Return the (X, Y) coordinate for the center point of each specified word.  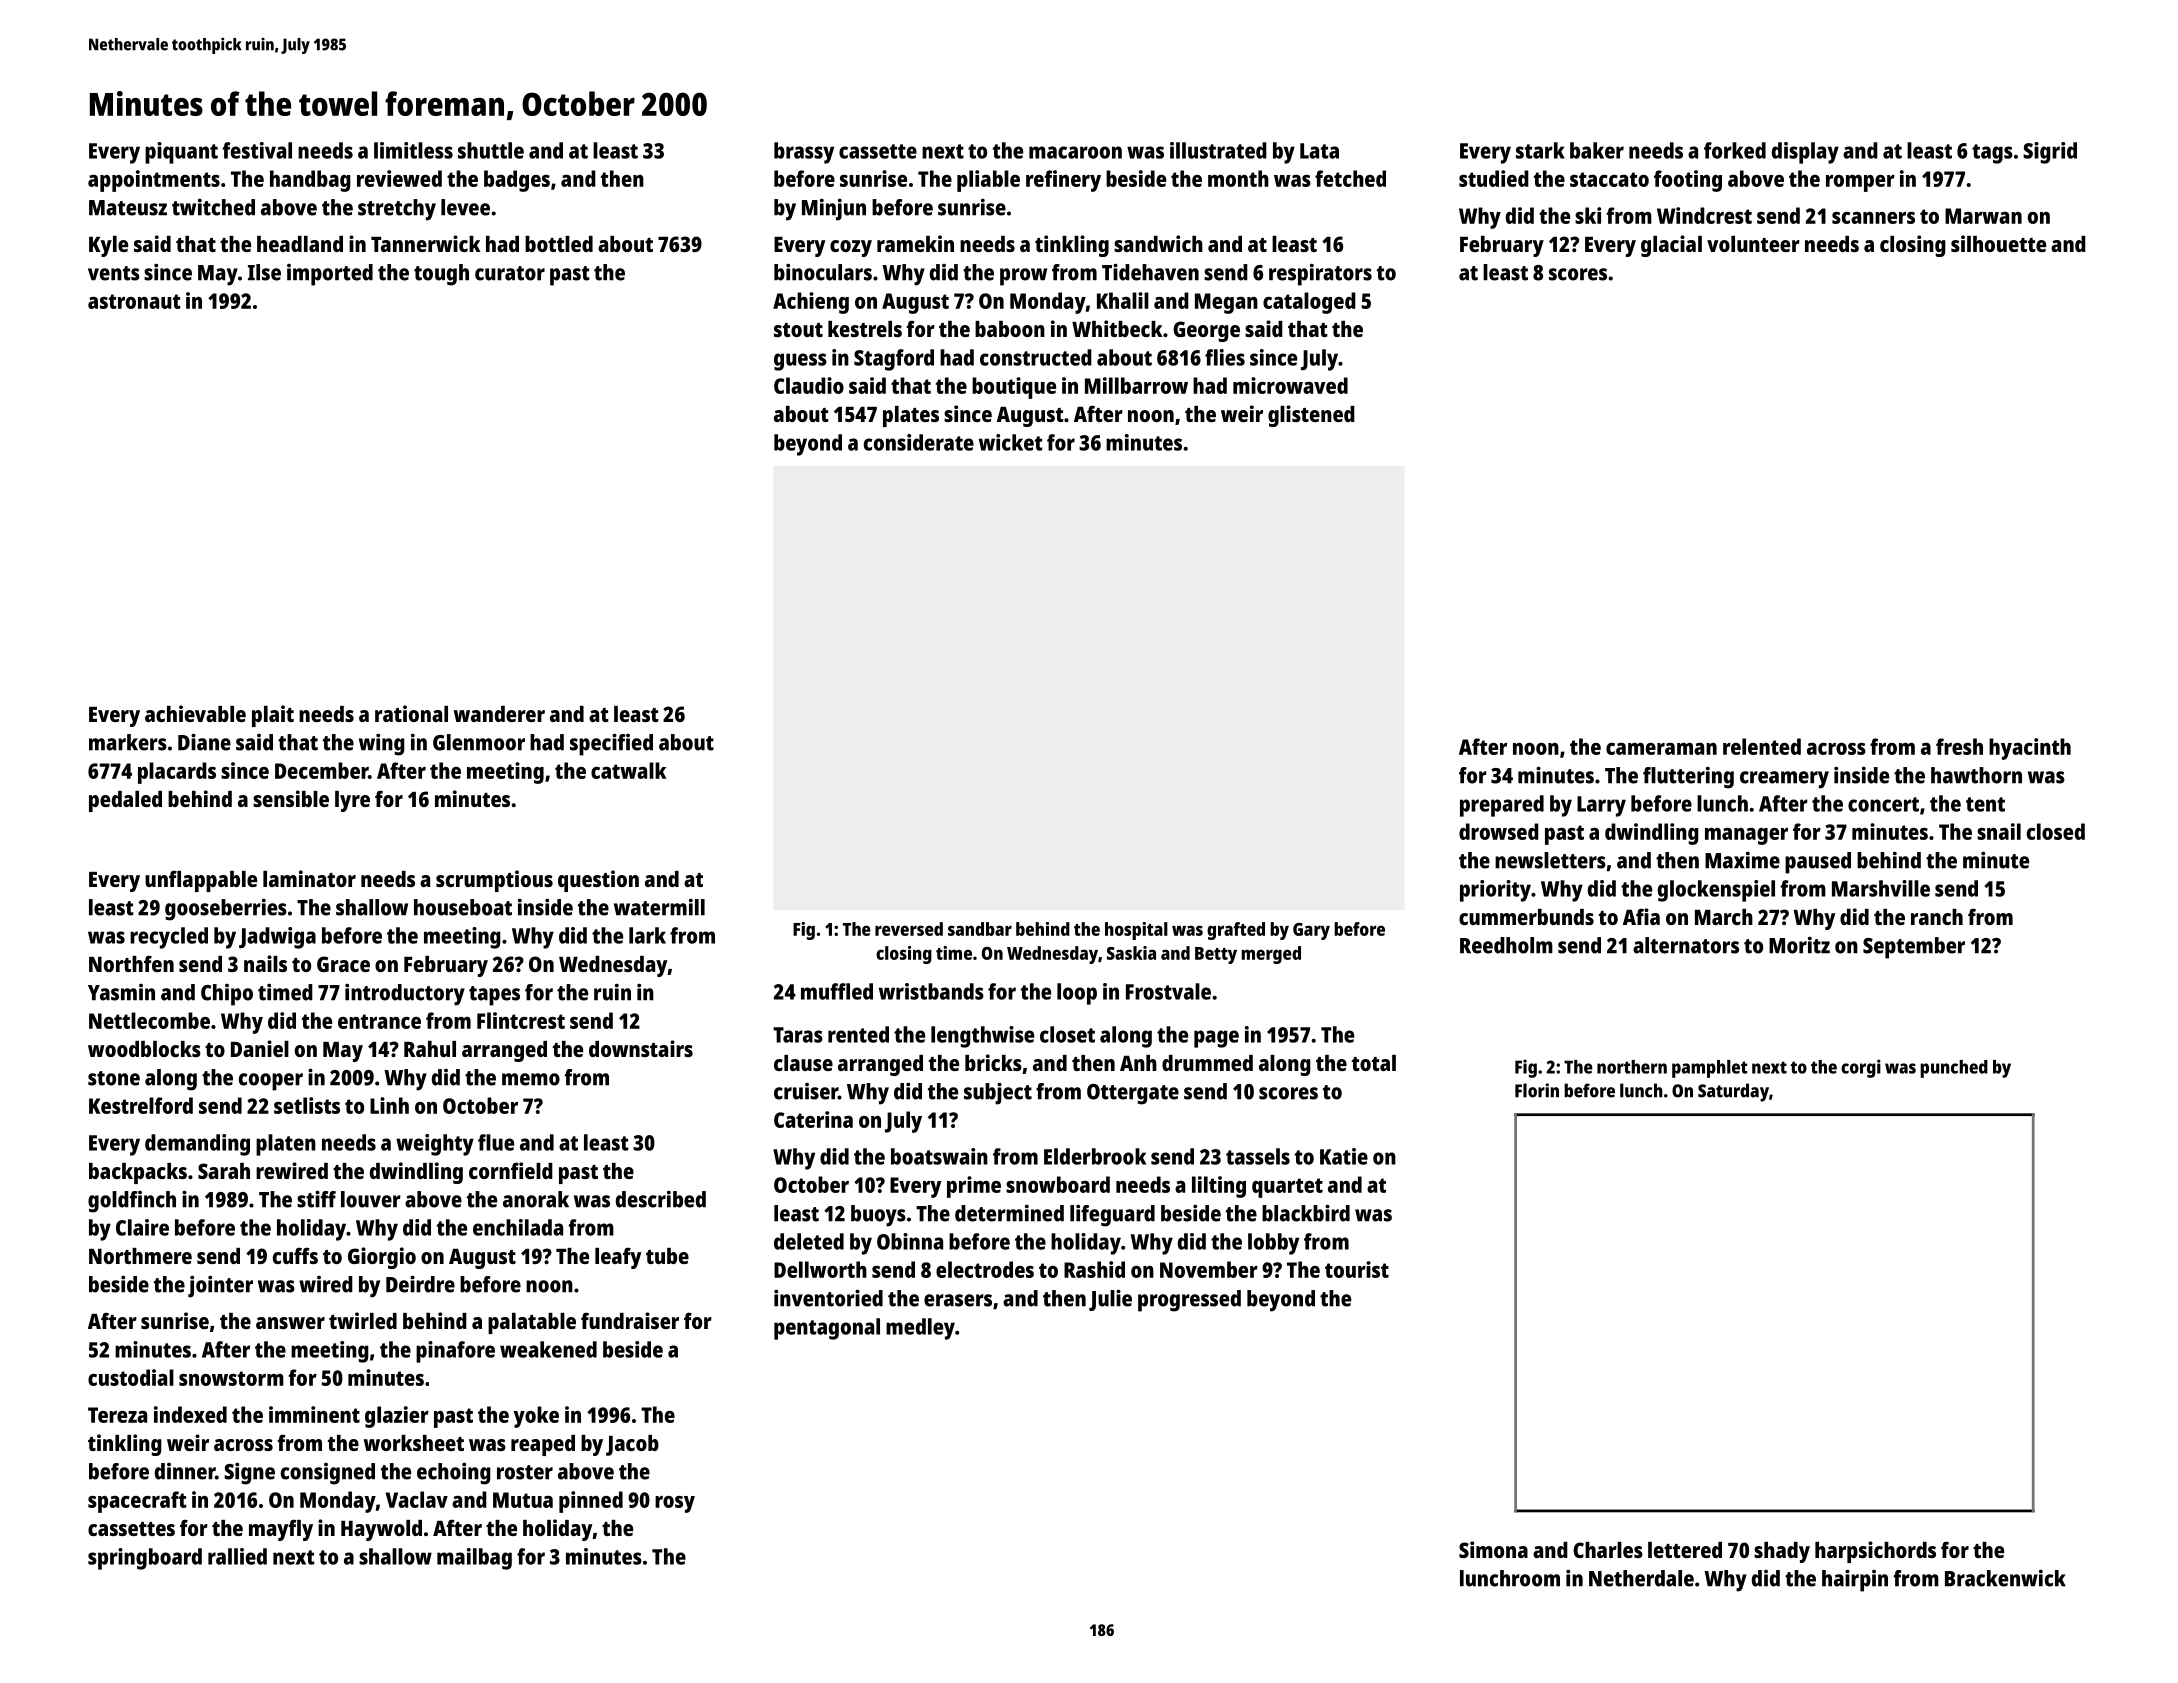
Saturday (1733, 1092)
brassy (804, 153)
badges (517, 181)
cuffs (295, 1255)
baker (1597, 150)
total (1374, 1063)
